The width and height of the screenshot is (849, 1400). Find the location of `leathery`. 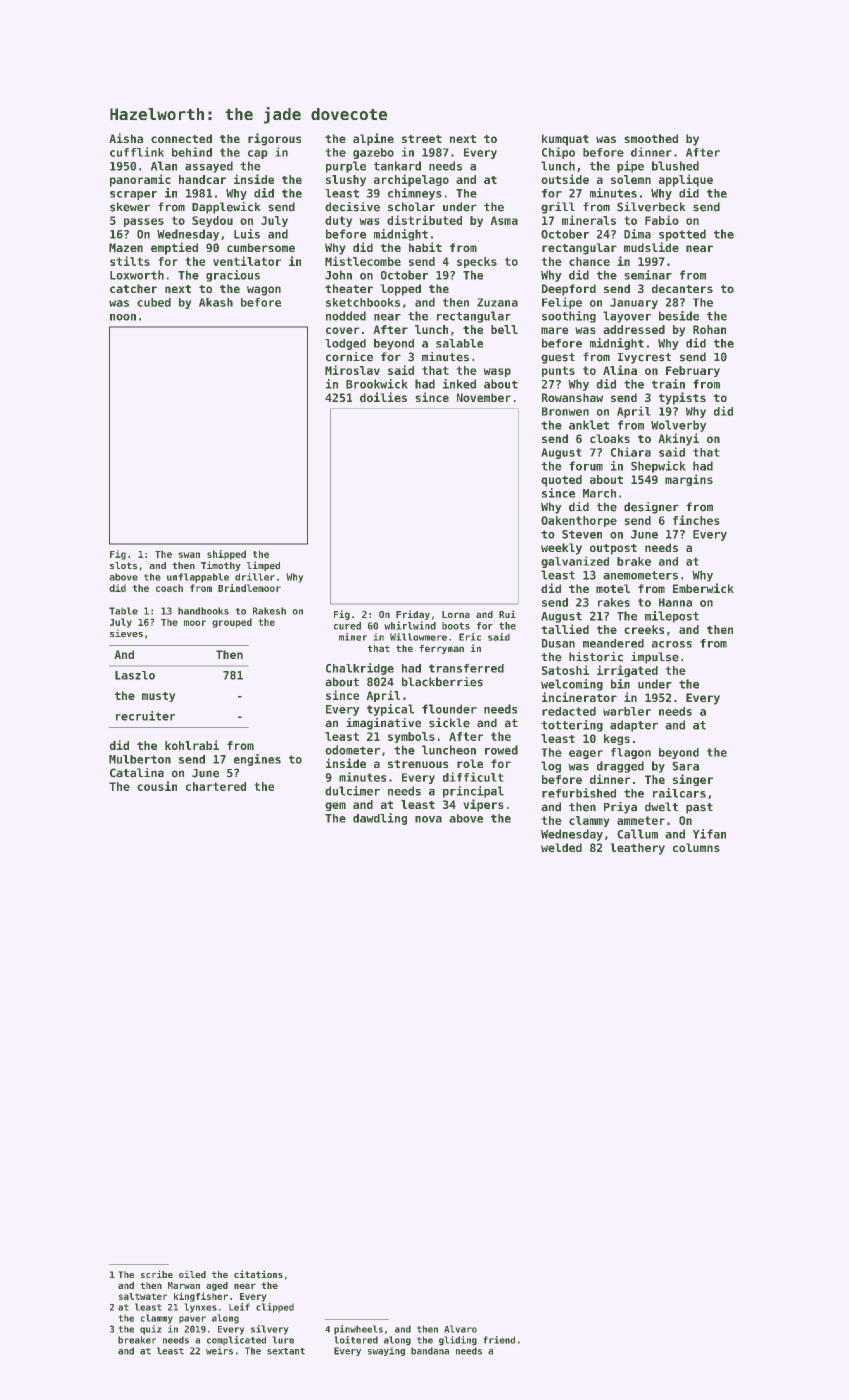

leathery is located at coordinates (638, 849).
